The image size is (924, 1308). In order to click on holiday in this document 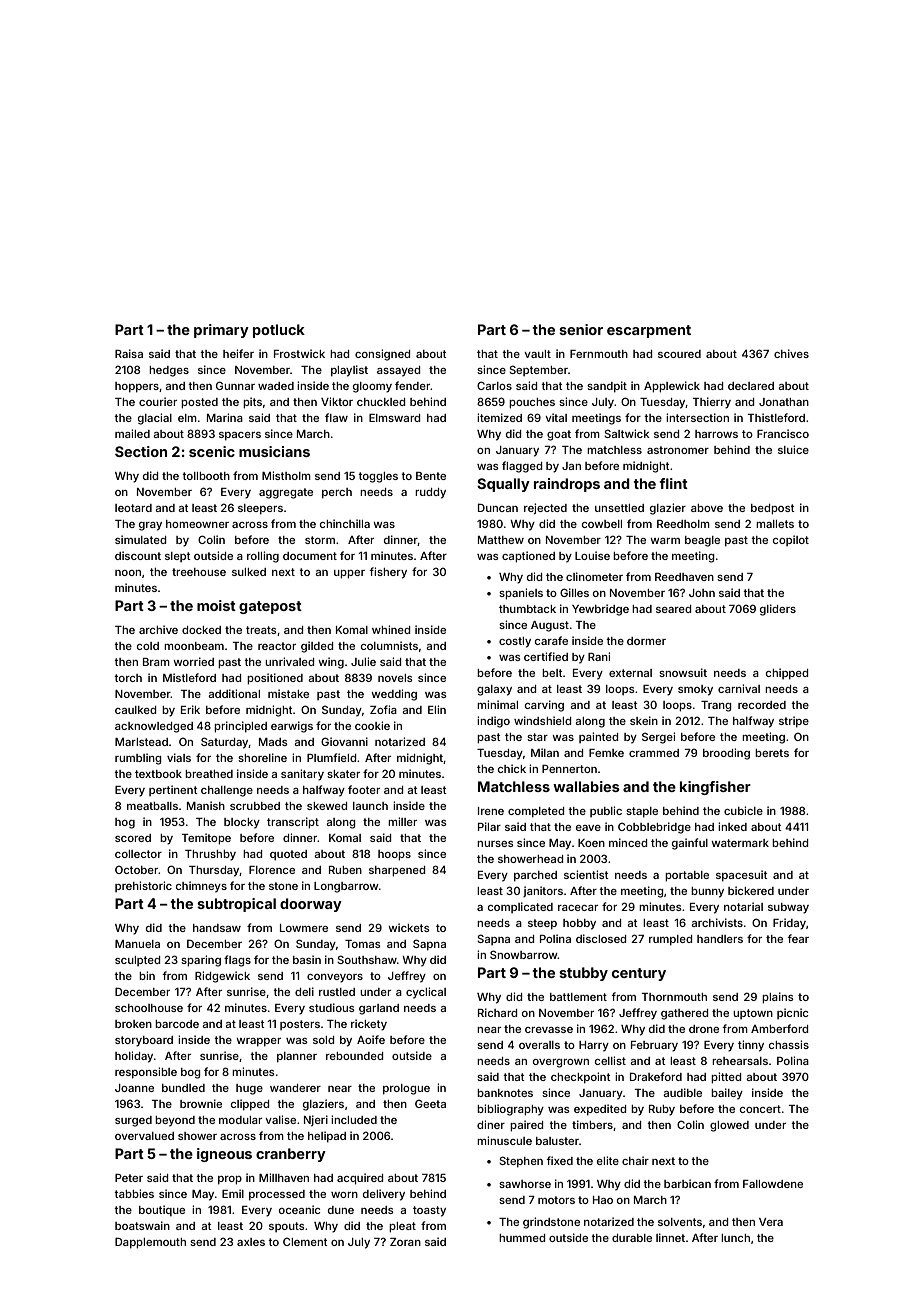, I will do `click(134, 1057)`.
